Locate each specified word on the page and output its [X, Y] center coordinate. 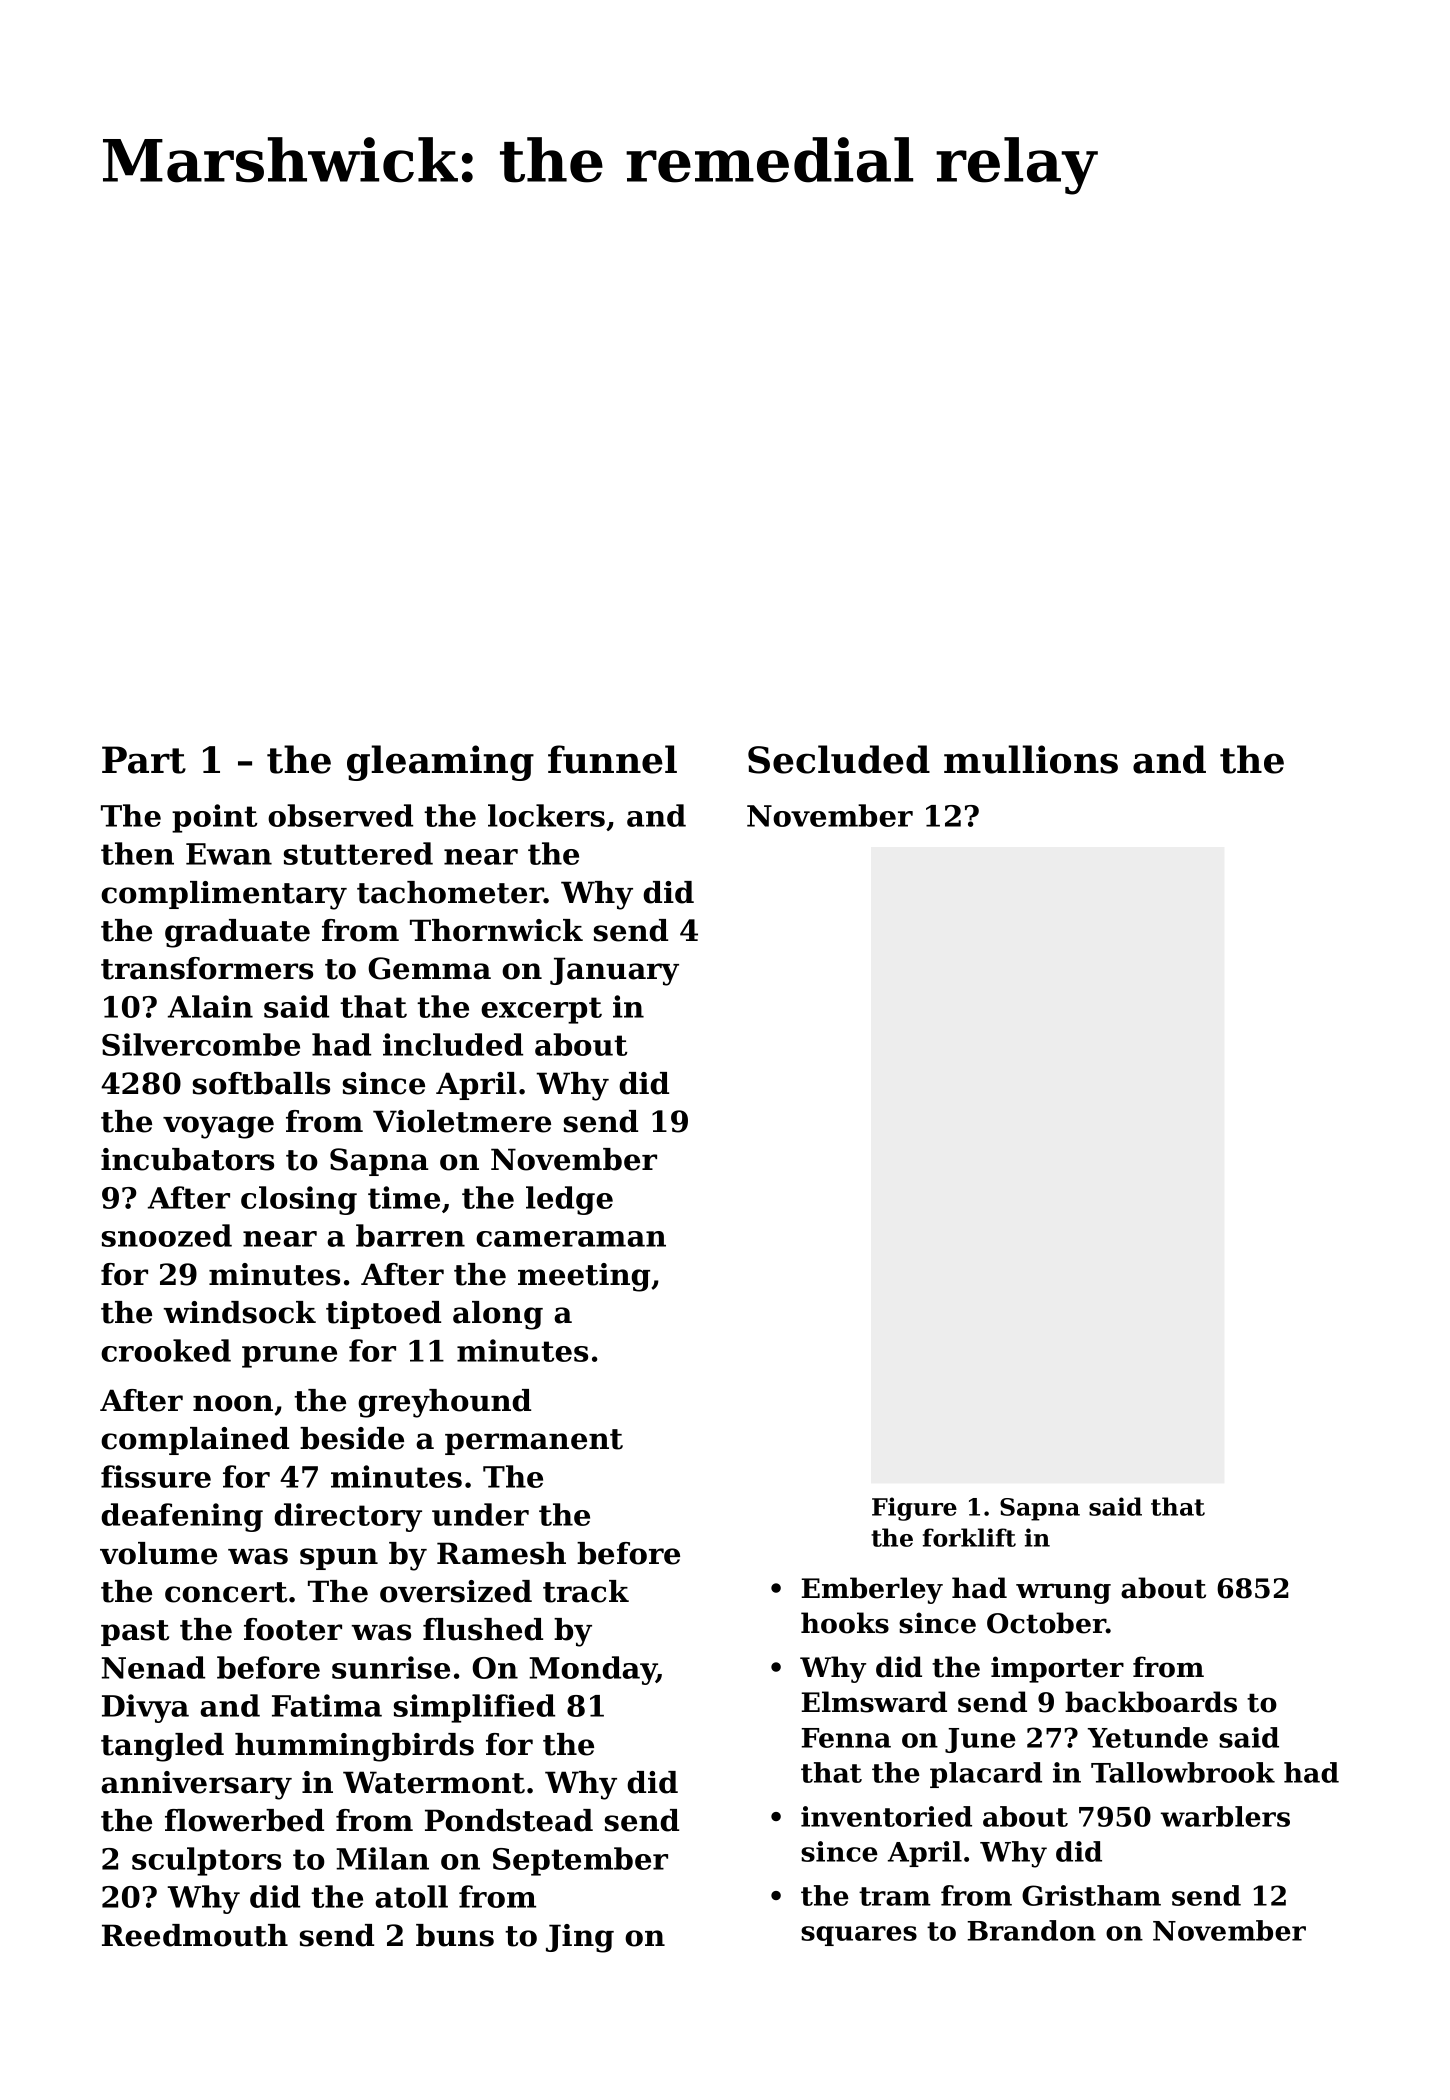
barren [410, 1235]
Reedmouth [195, 1935]
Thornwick [496, 930]
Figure [914, 1509]
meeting [584, 1277]
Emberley [872, 1590]
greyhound [444, 1403]
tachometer [450, 892]
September [580, 1861]
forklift [969, 1537]
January [614, 971]
